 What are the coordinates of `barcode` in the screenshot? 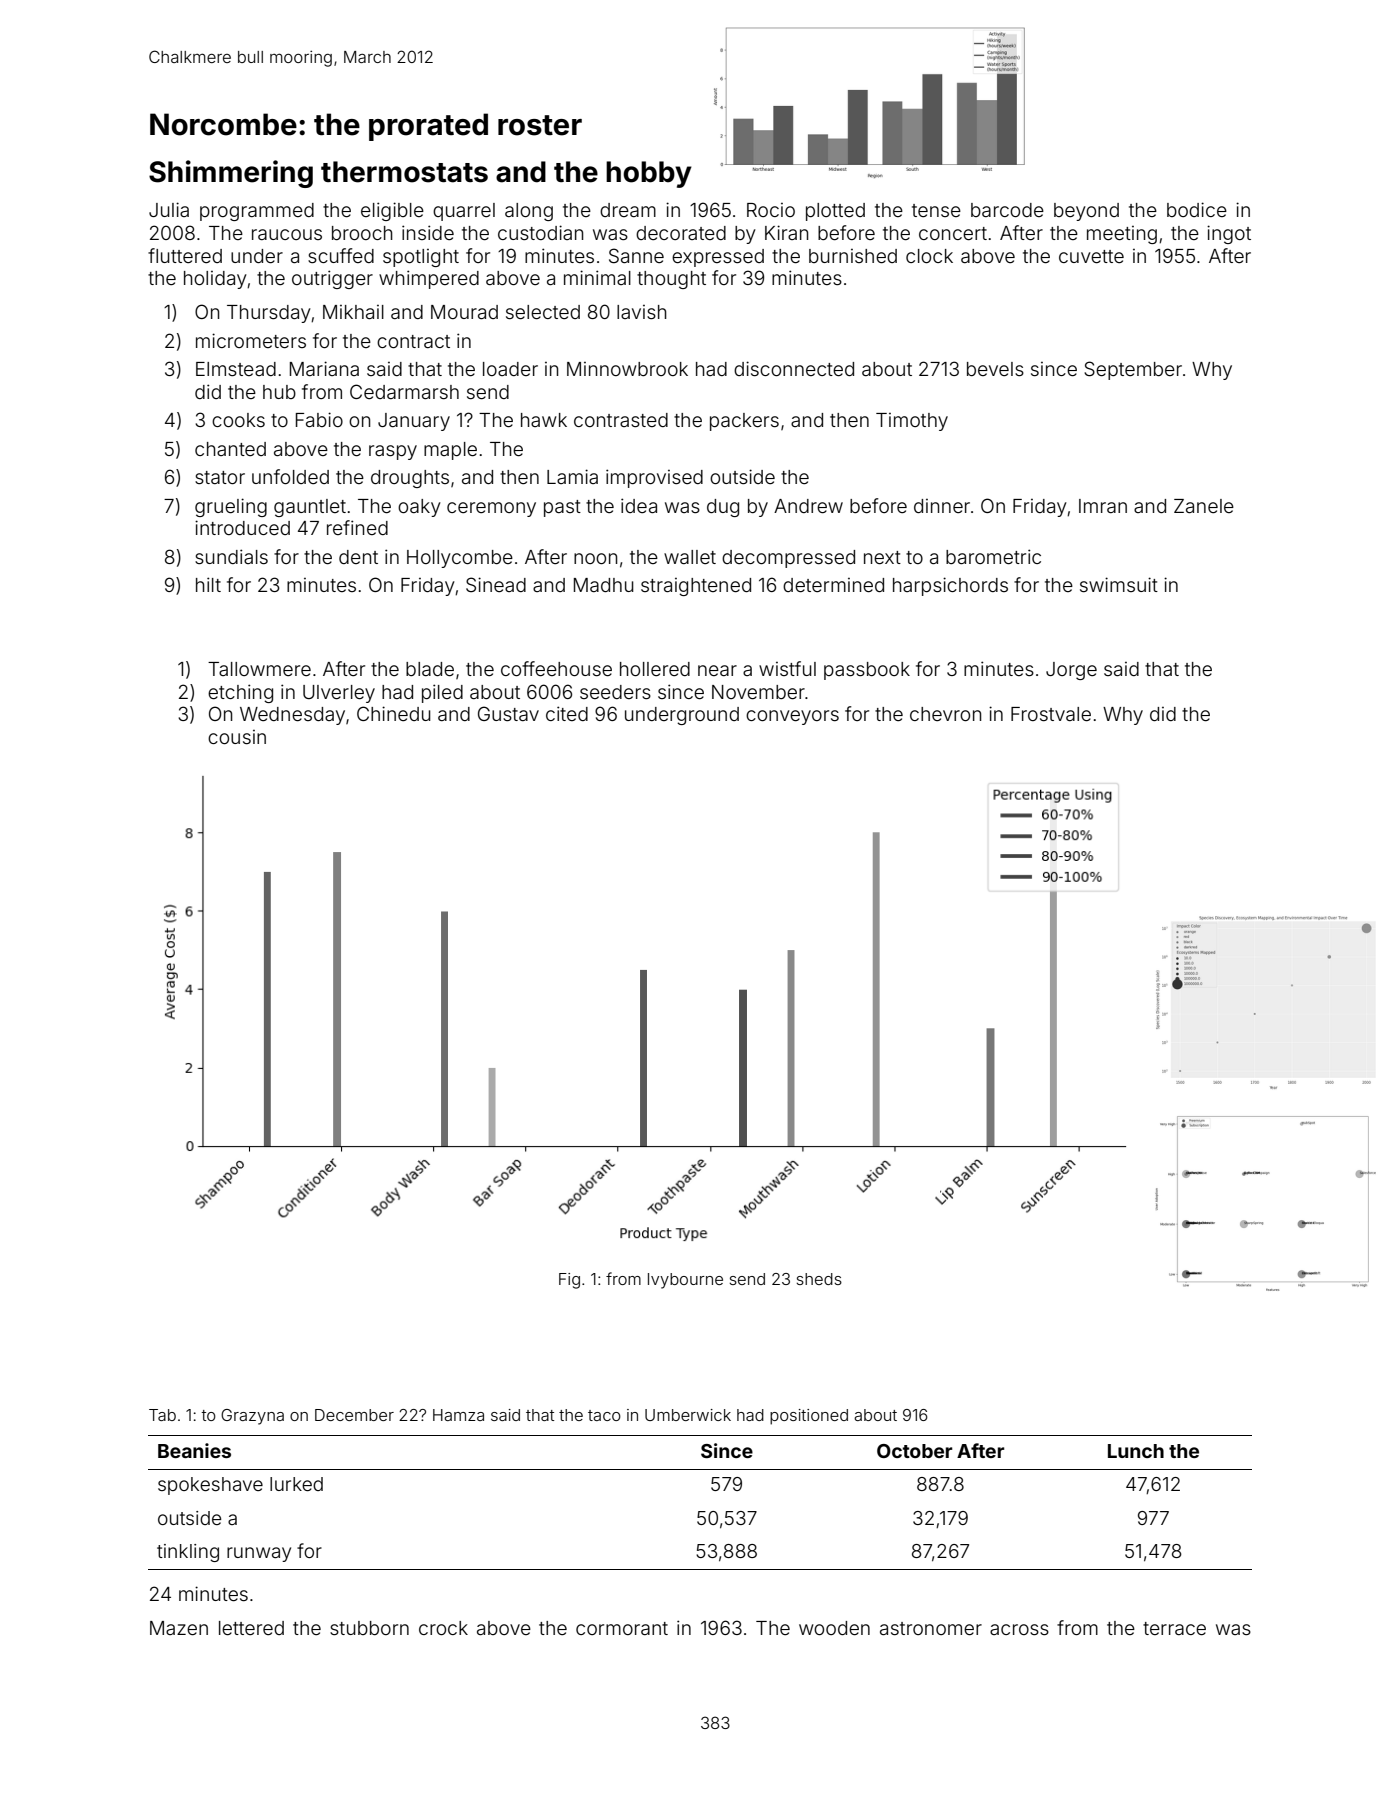 It's located at (1007, 210).
